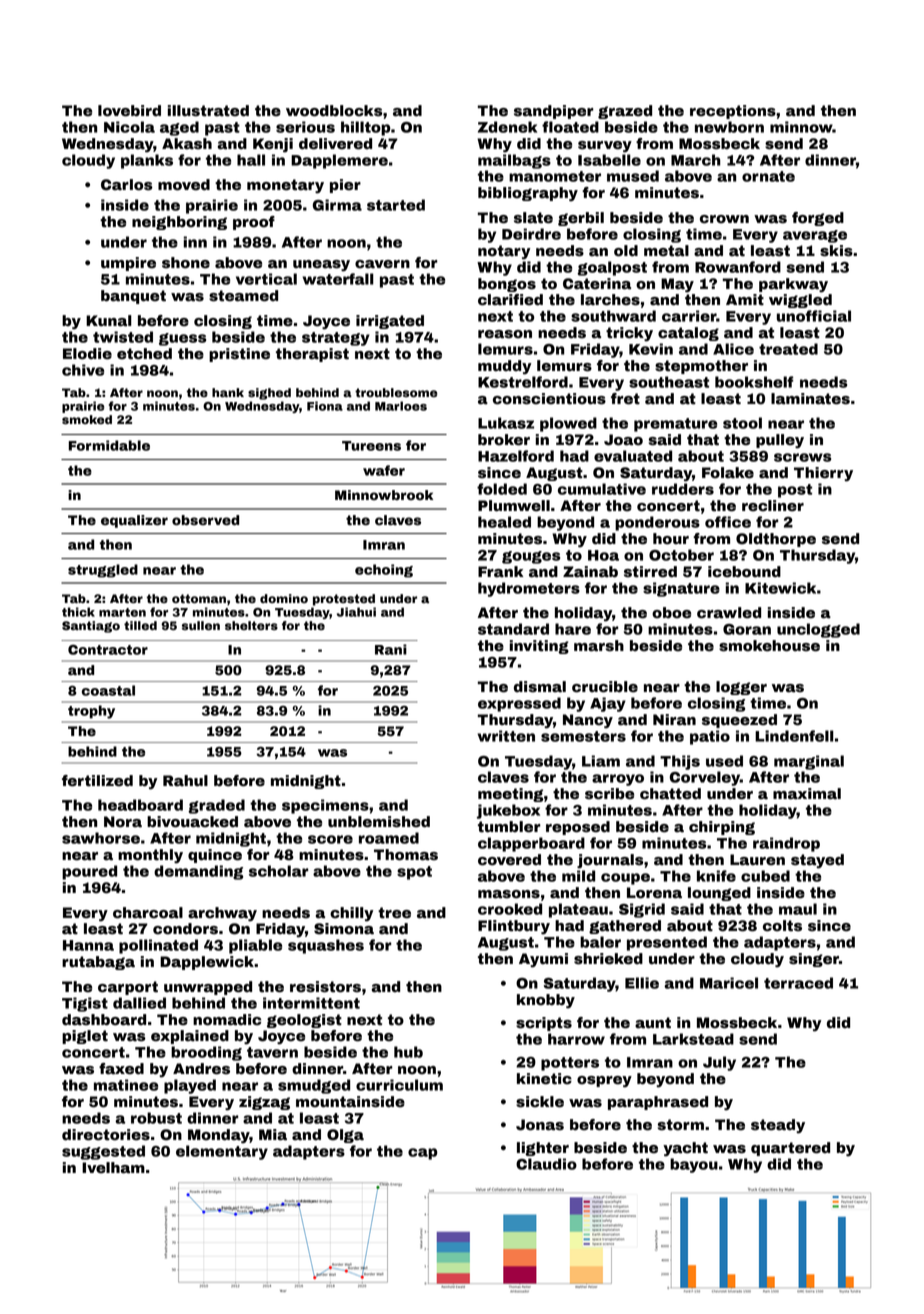  Describe the element at coordinates (729, 983) in the screenshot. I see `Maricel` at that location.
